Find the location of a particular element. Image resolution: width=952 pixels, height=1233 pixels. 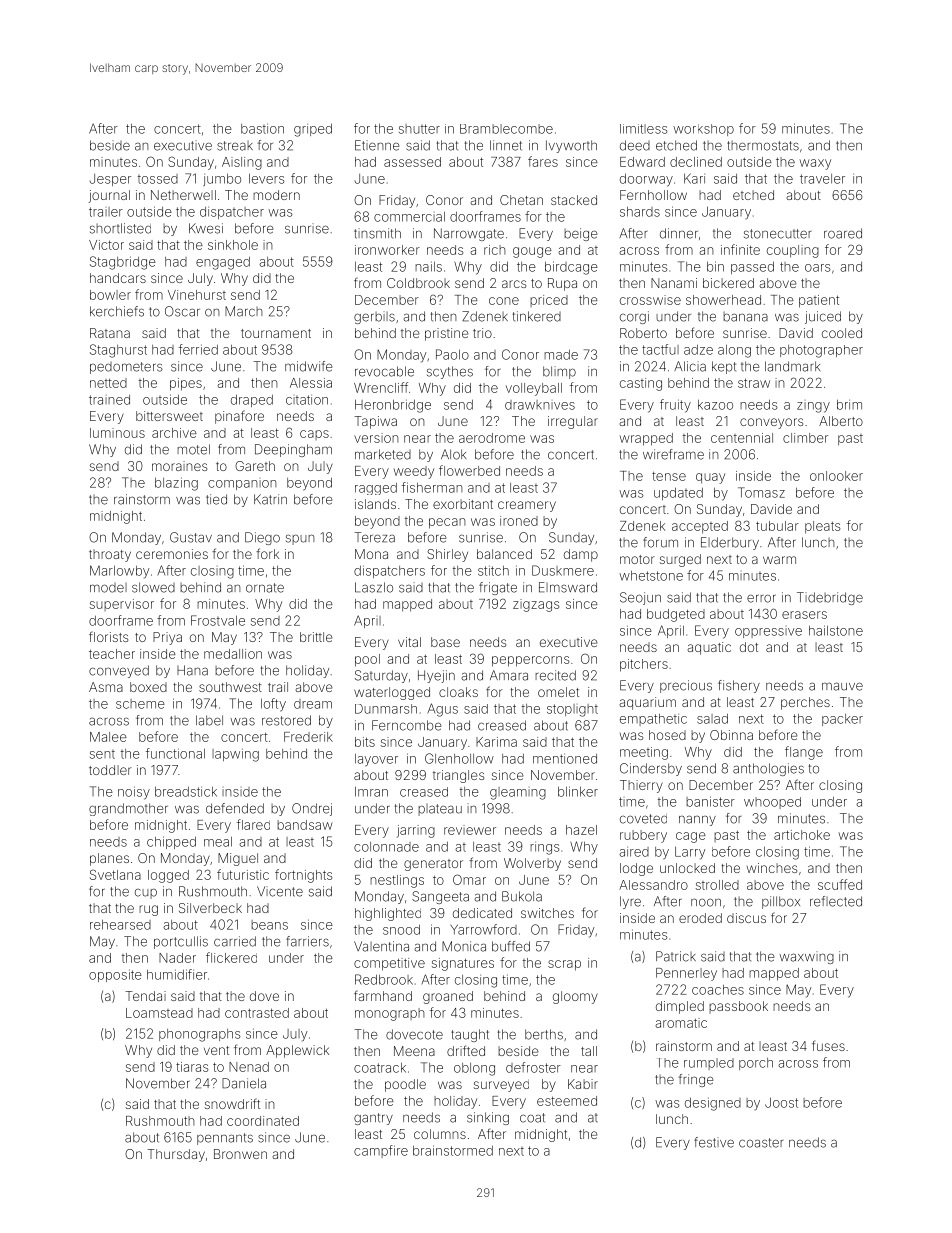

aquatic is located at coordinates (709, 648).
